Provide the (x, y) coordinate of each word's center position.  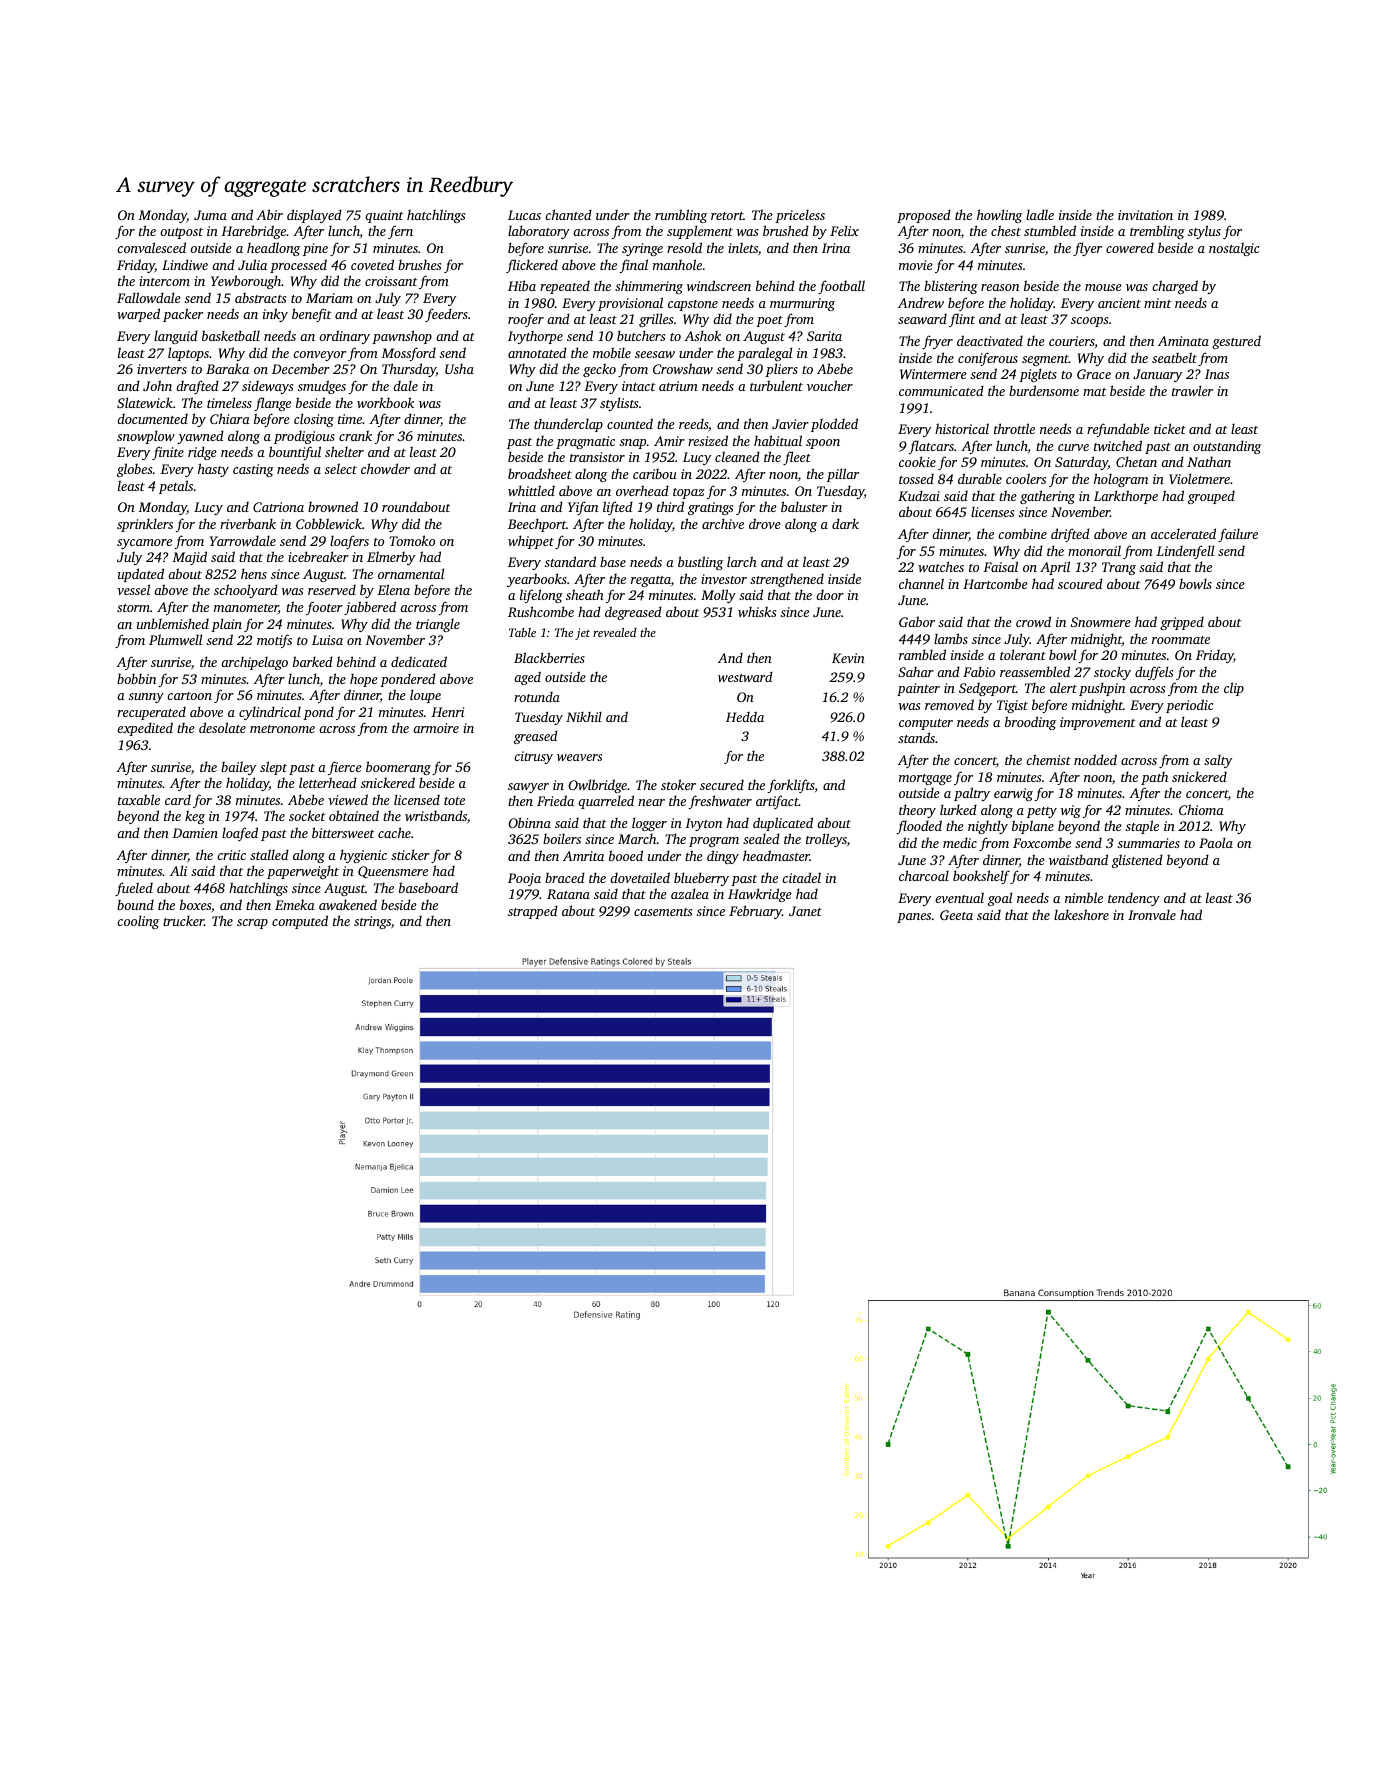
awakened (348, 904)
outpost (181, 233)
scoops (1089, 322)
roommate (1181, 640)
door (830, 594)
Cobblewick (329, 523)
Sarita (824, 336)
